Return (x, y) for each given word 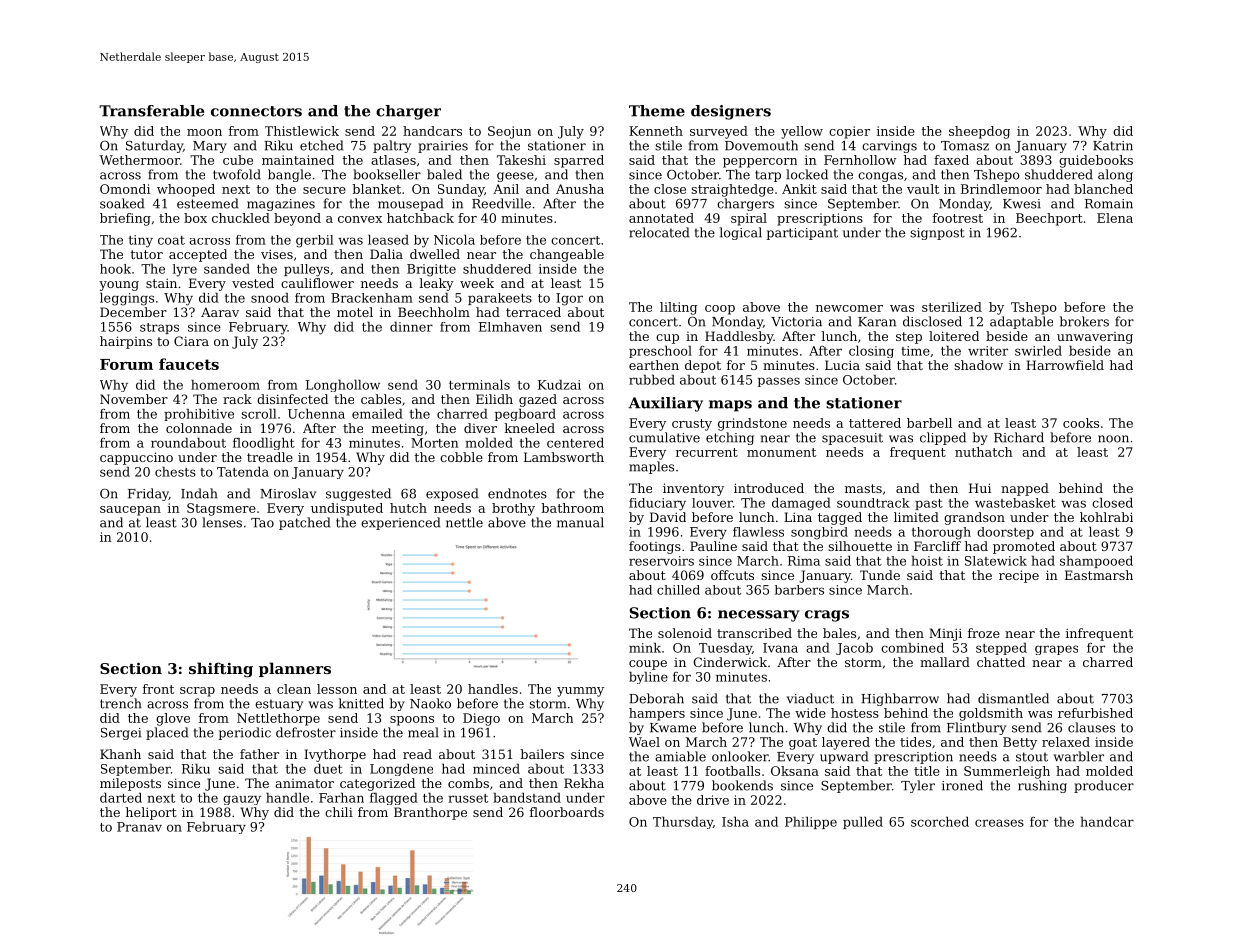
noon (1113, 439)
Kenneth (656, 131)
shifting (221, 670)
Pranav (139, 827)
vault (923, 189)
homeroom (225, 384)
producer (1104, 786)
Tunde (880, 575)
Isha (735, 821)
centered (575, 442)
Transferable (151, 111)
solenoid (685, 633)
